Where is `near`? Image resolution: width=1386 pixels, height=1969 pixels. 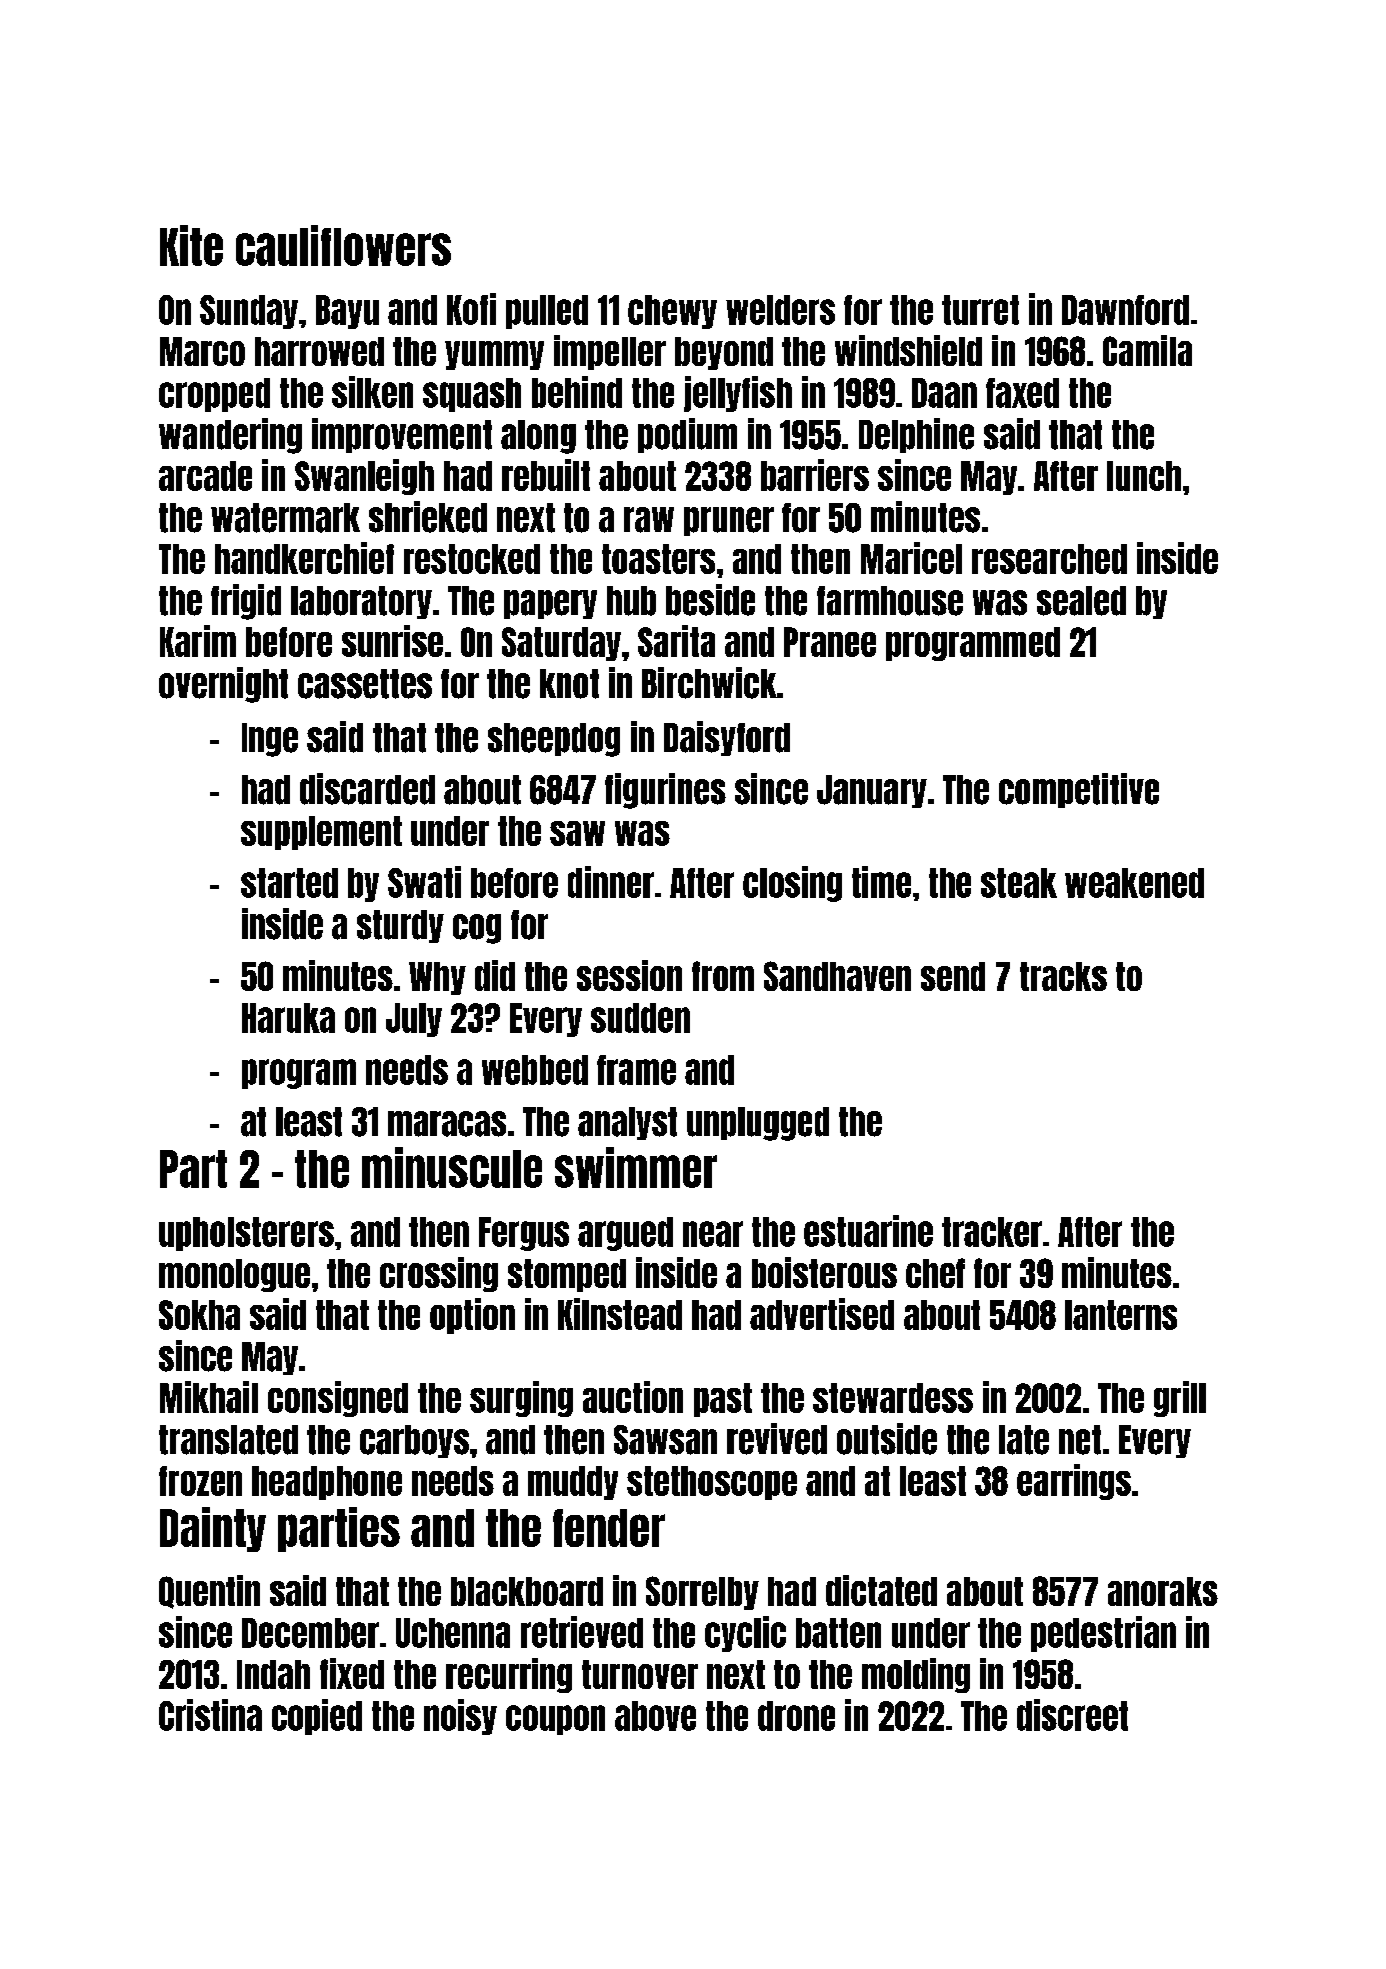 near is located at coordinates (713, 1234).
